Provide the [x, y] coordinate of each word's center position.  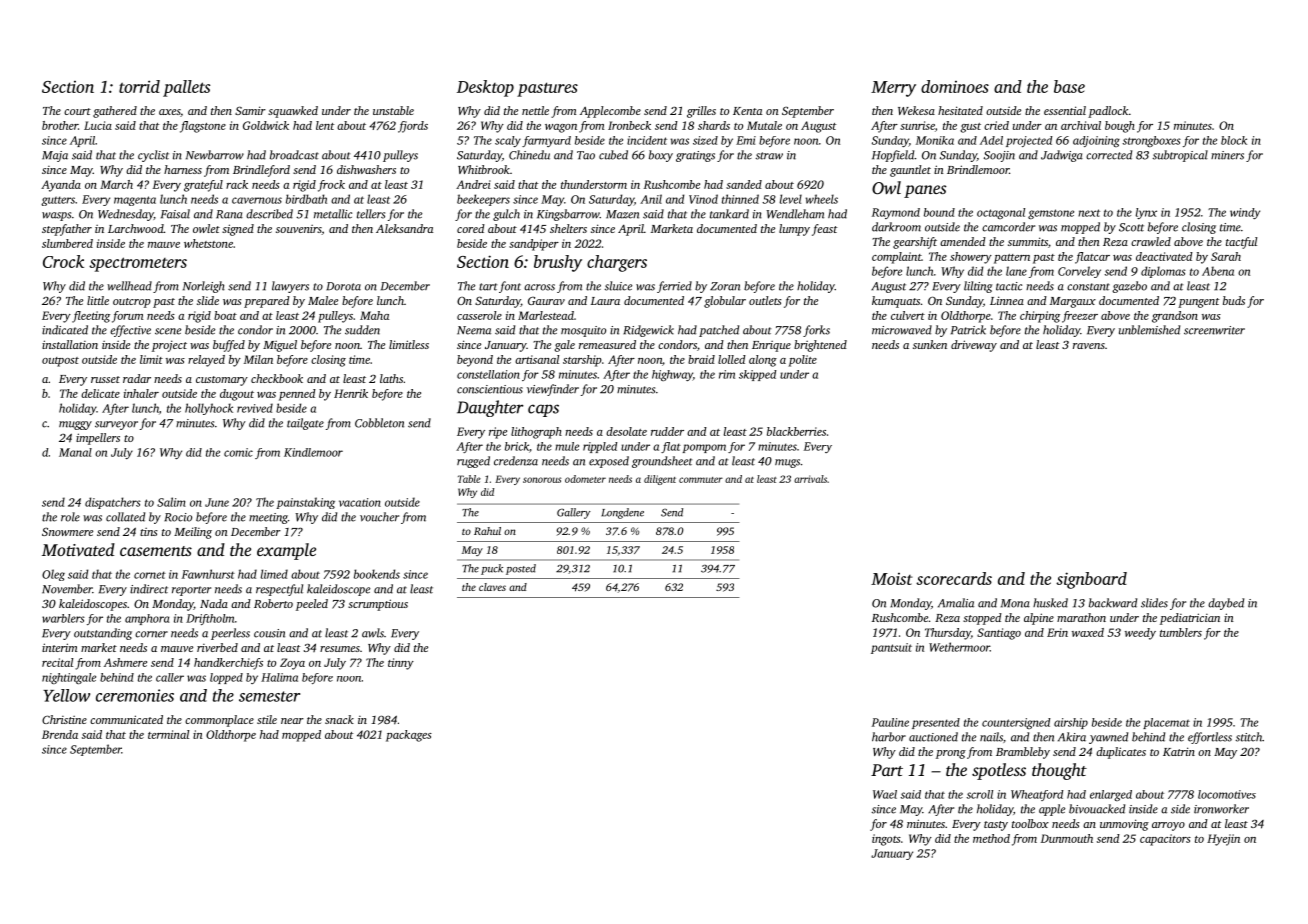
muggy [75, 425]
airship [1071, 723]
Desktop [485, 88]
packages [409, 736]
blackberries [796, 431]
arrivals [810, 479]
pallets [186, 88]
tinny [401, 664]
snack [339, 719]
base [1069, 86]
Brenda [60, 734]
